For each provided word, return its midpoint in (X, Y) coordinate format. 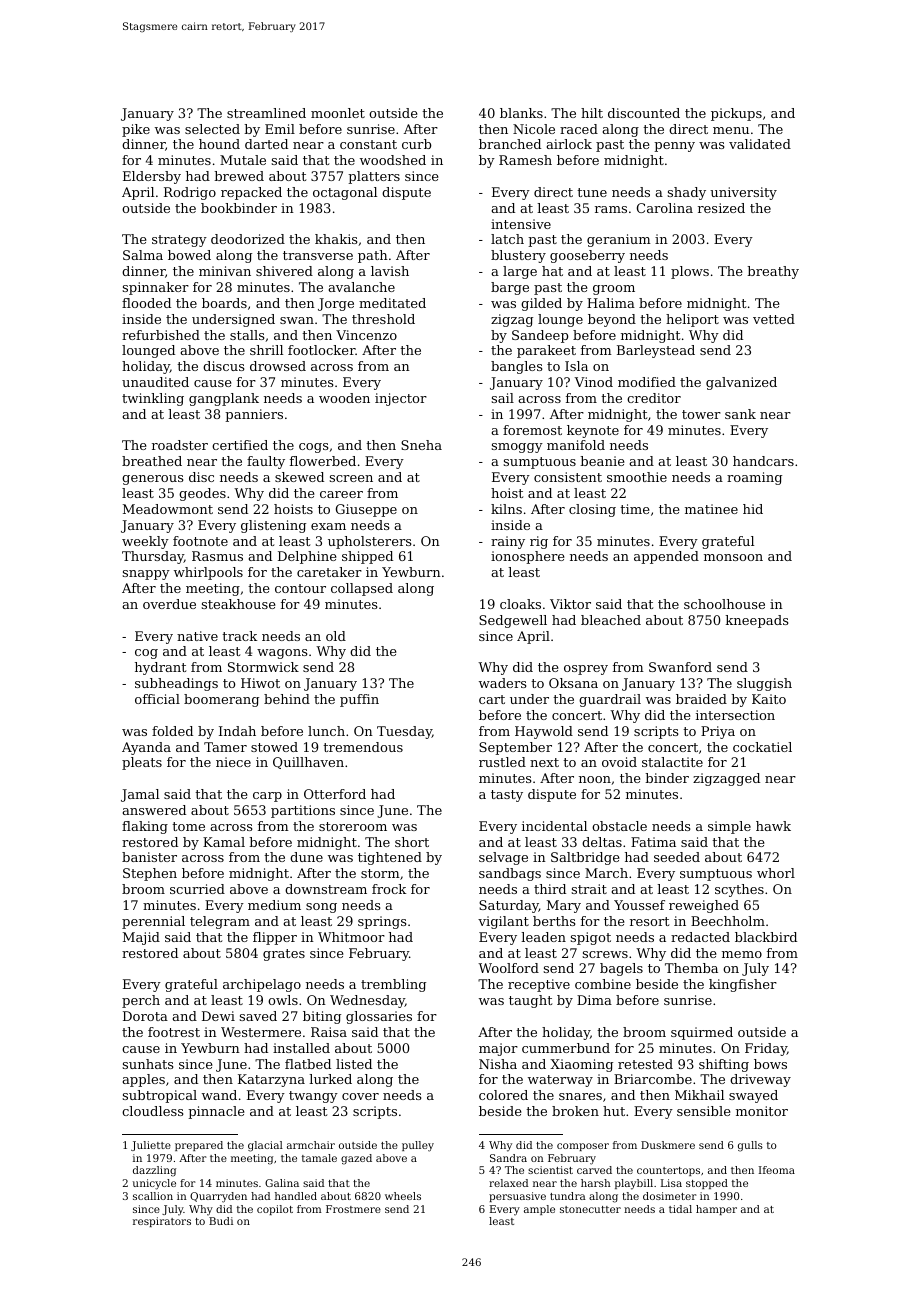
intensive (521, 224)
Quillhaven (308, 763)
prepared (199, 1146)
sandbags (510, 874)
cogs (314, 448)
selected (212, 129)
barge (510, 288)
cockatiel (762, 747)
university (743, 193)
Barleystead (656, 351)
